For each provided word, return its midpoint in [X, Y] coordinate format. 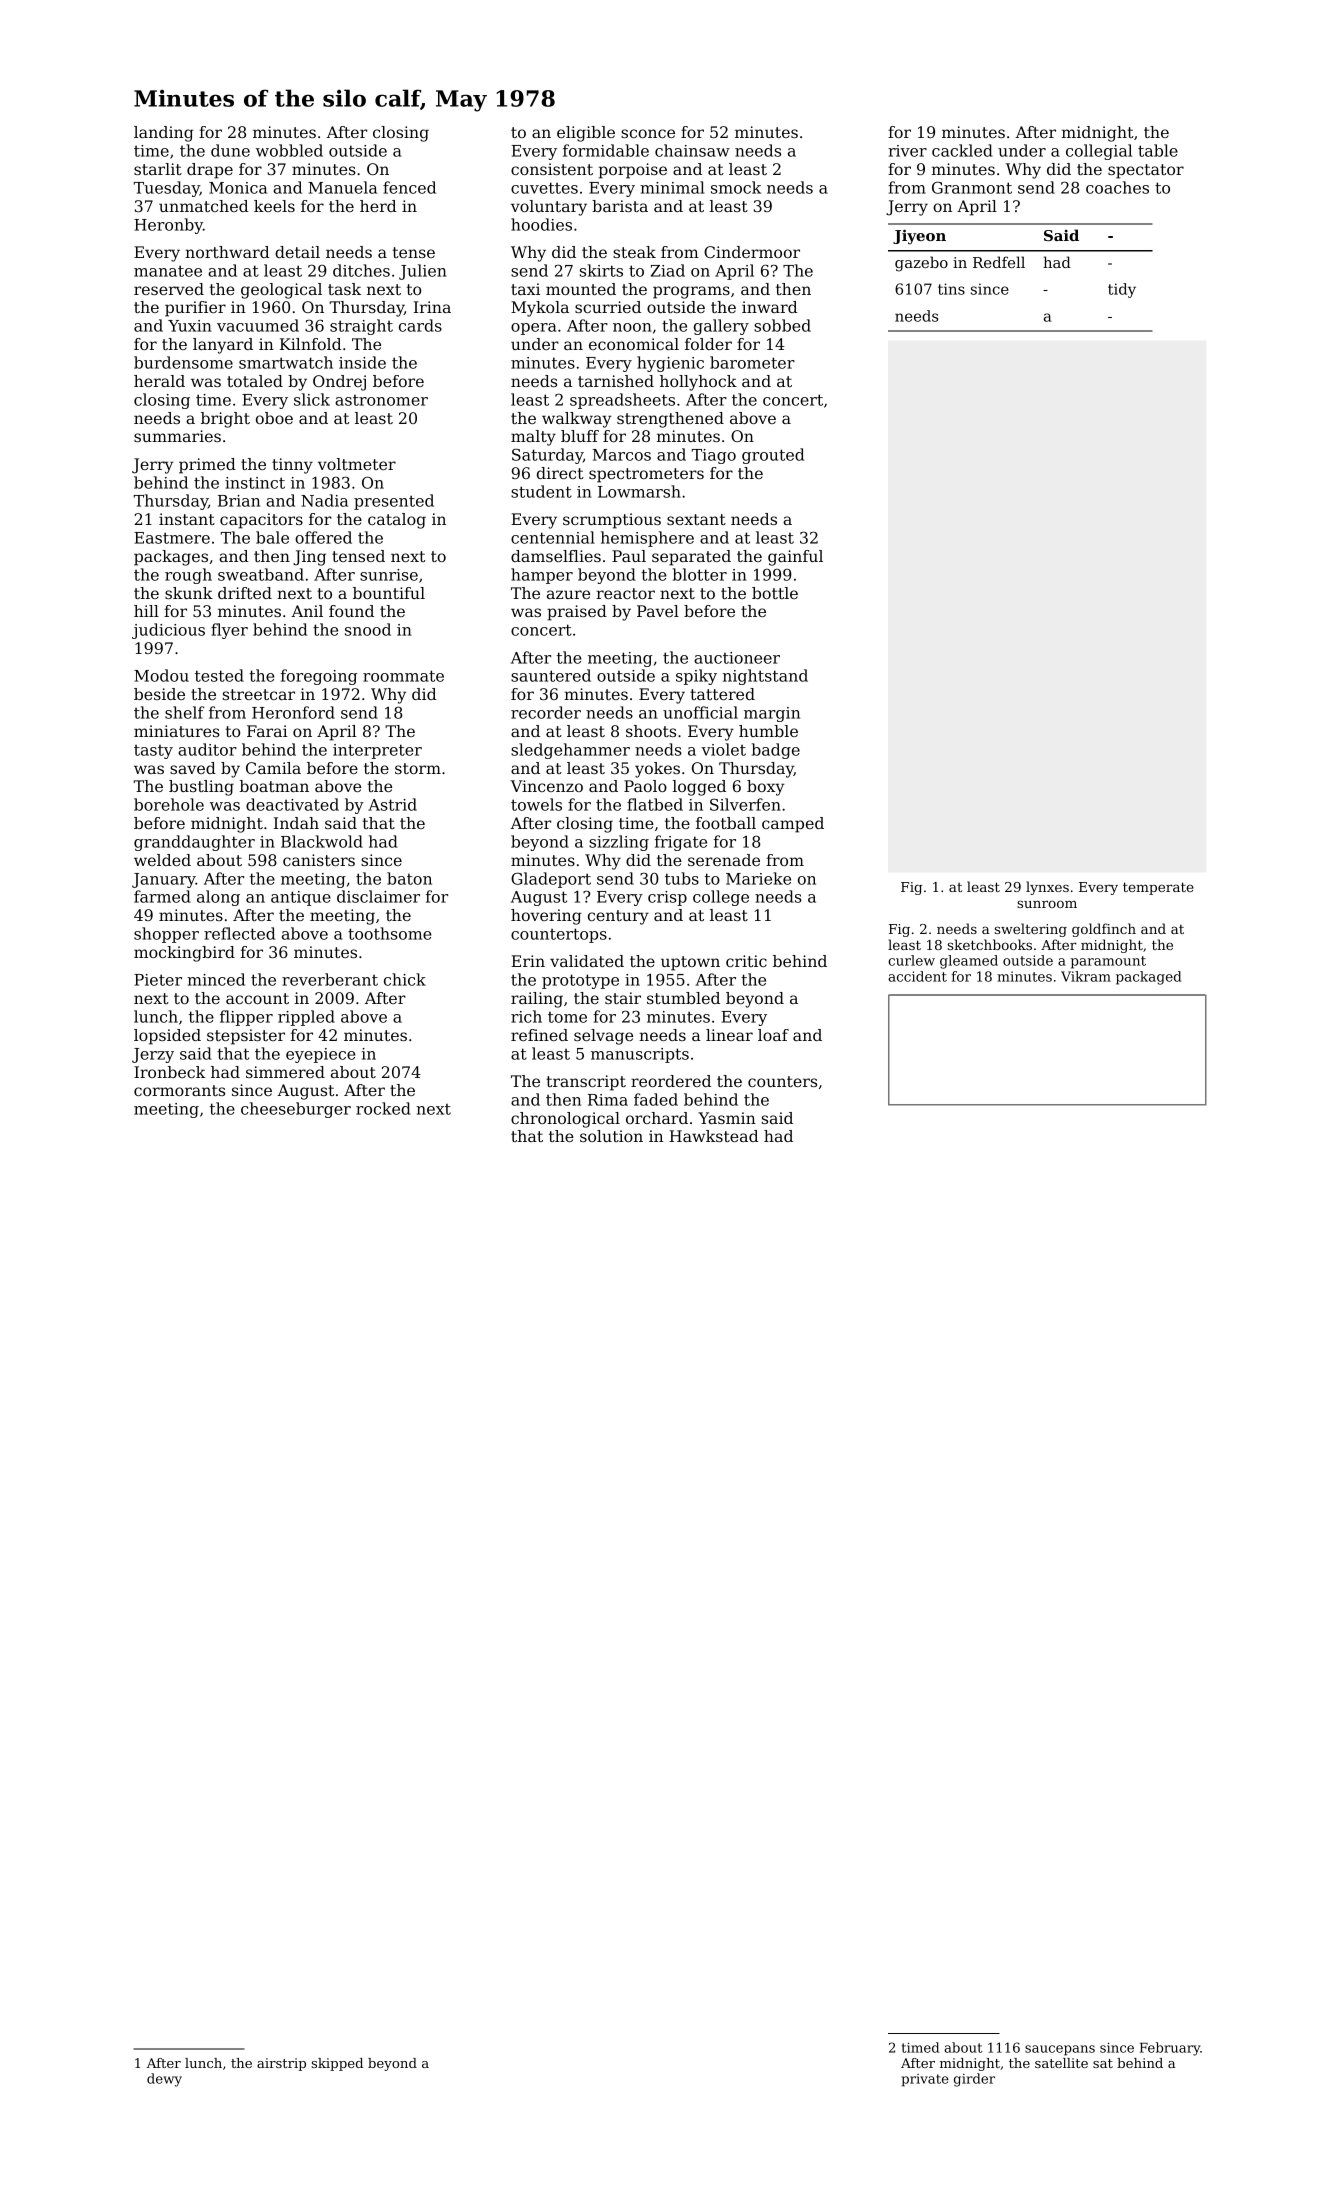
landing [164, 134]
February [1170, 2049]
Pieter [158, 980]
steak [634, 252]
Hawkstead [714, 1136]
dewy [164, 2080]
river [907, 151]
